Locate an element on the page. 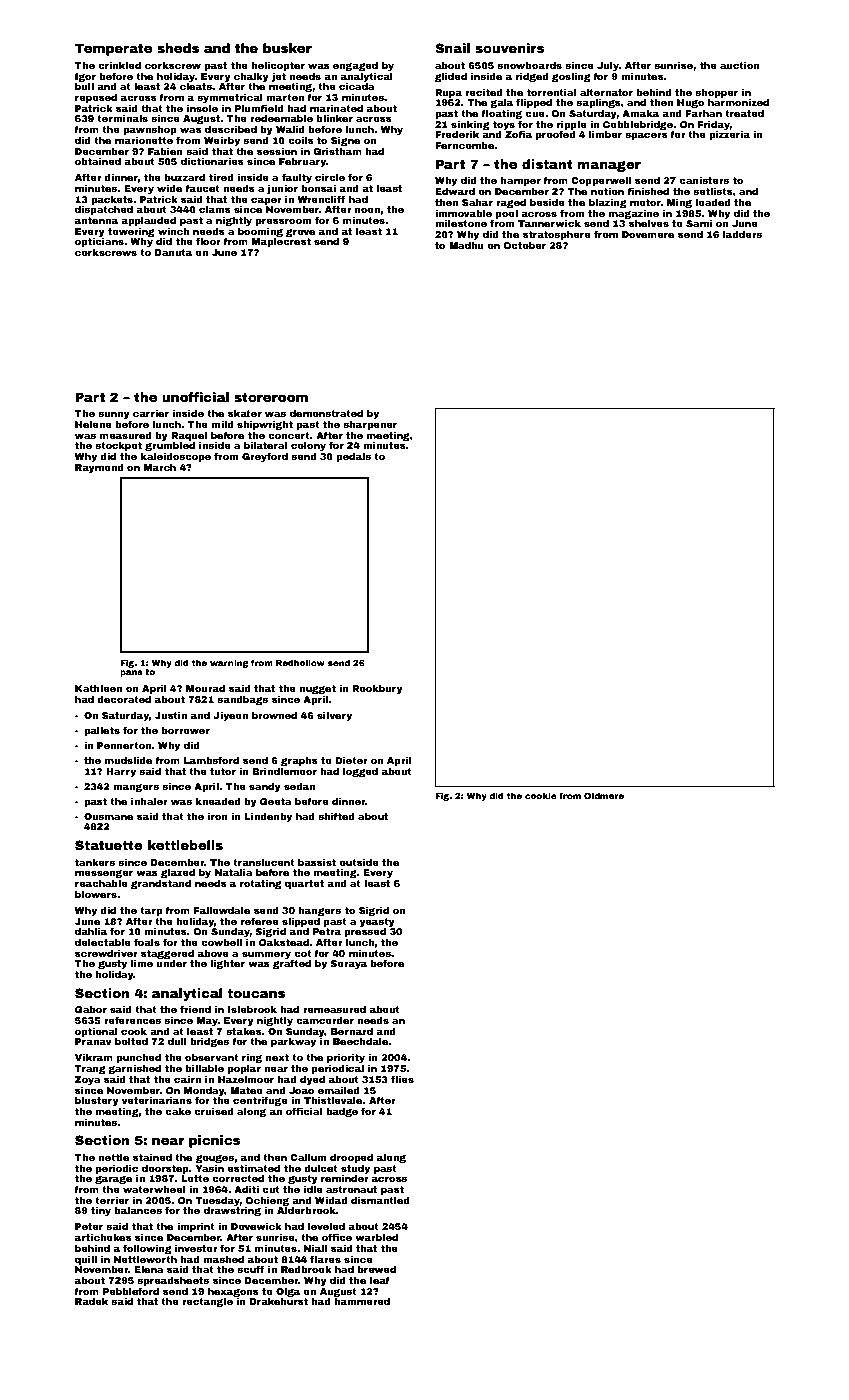 Image resolution: width=849 pixels, height=1400 pixels. July is located at coordinates (608, 66).
